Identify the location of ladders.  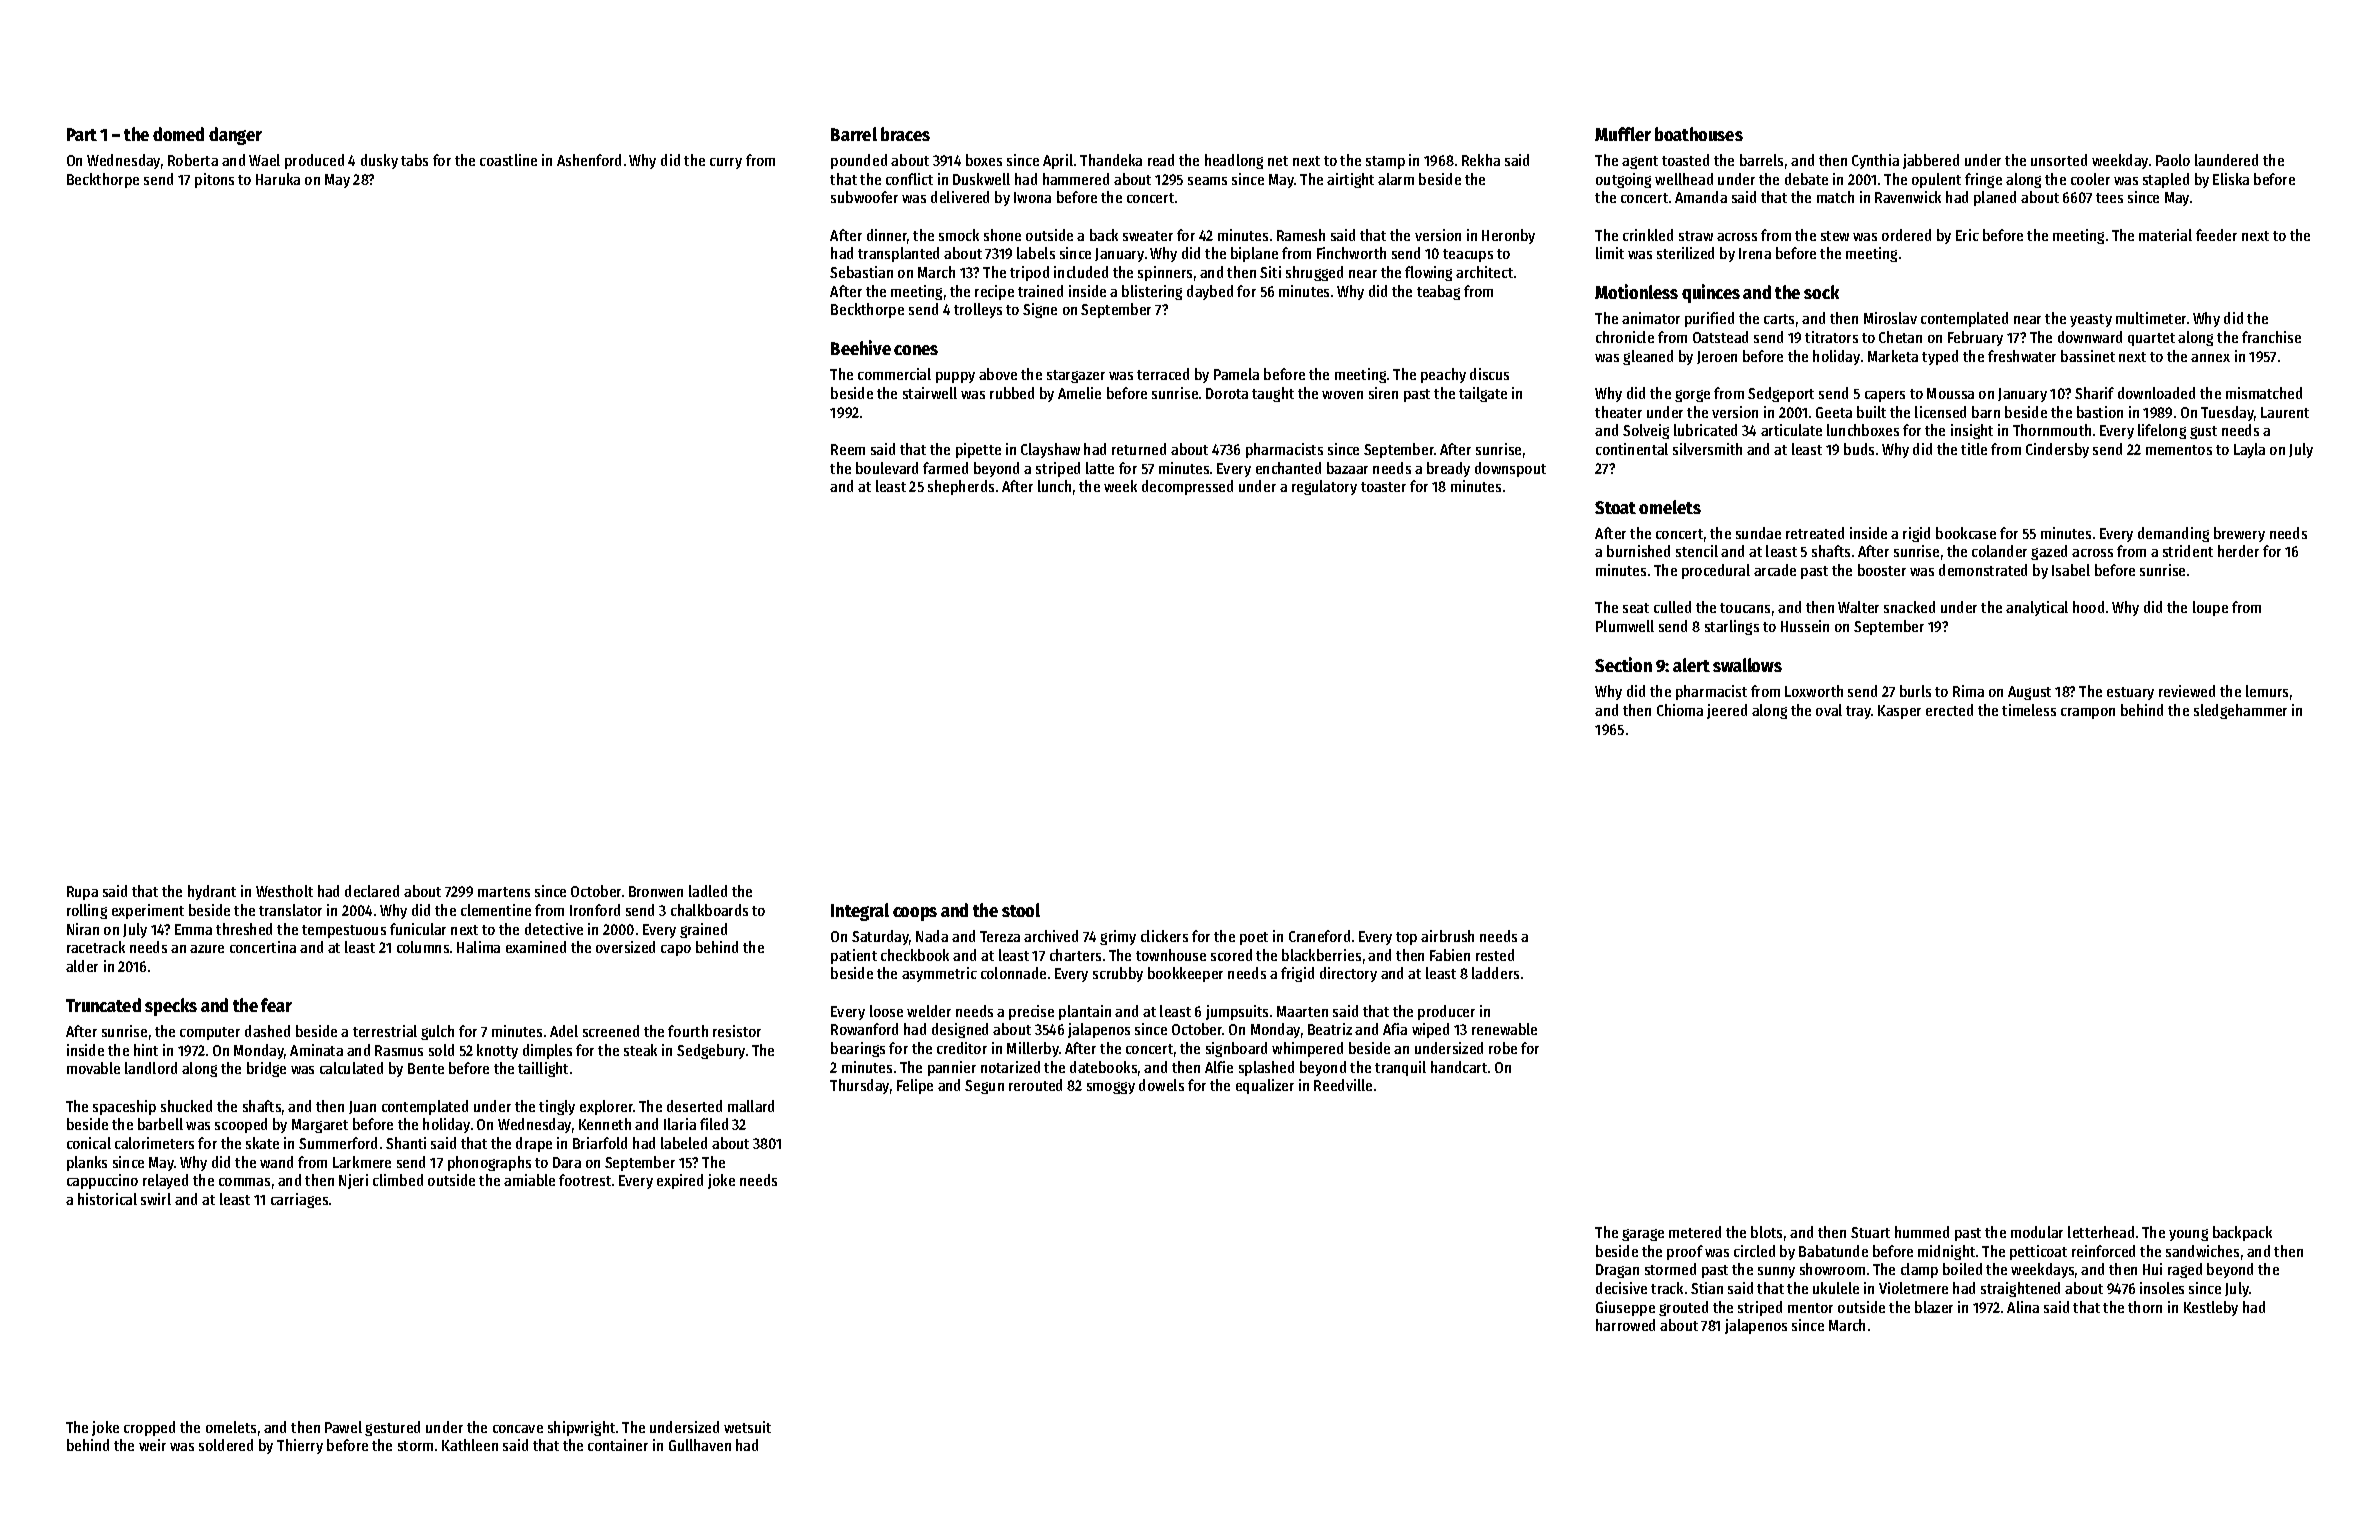
(1495, 973).
